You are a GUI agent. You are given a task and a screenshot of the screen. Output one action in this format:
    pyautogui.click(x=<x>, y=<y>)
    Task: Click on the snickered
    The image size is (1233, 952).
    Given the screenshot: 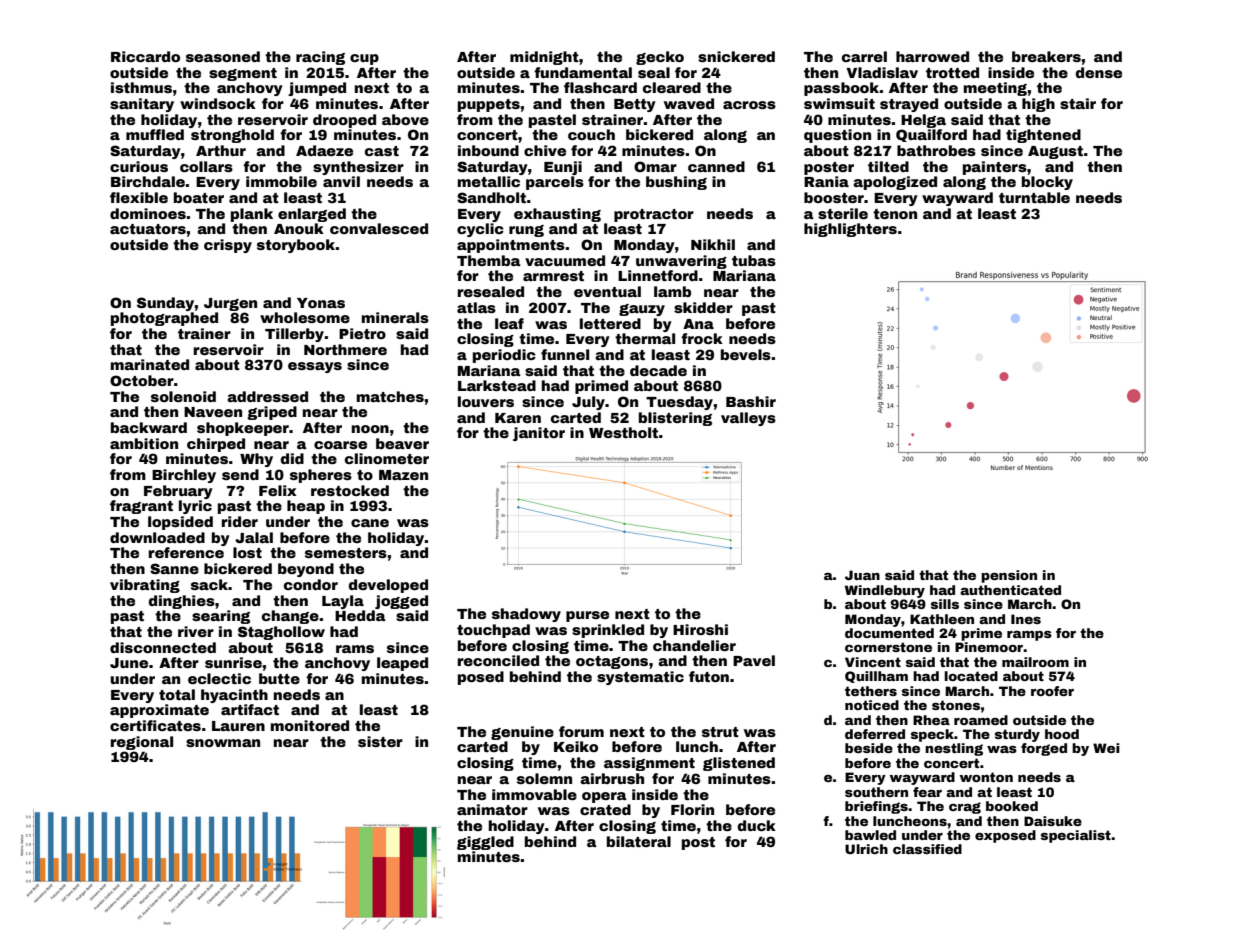 What is the action you would take?
    pyautogui.click(x=736, y=56)
